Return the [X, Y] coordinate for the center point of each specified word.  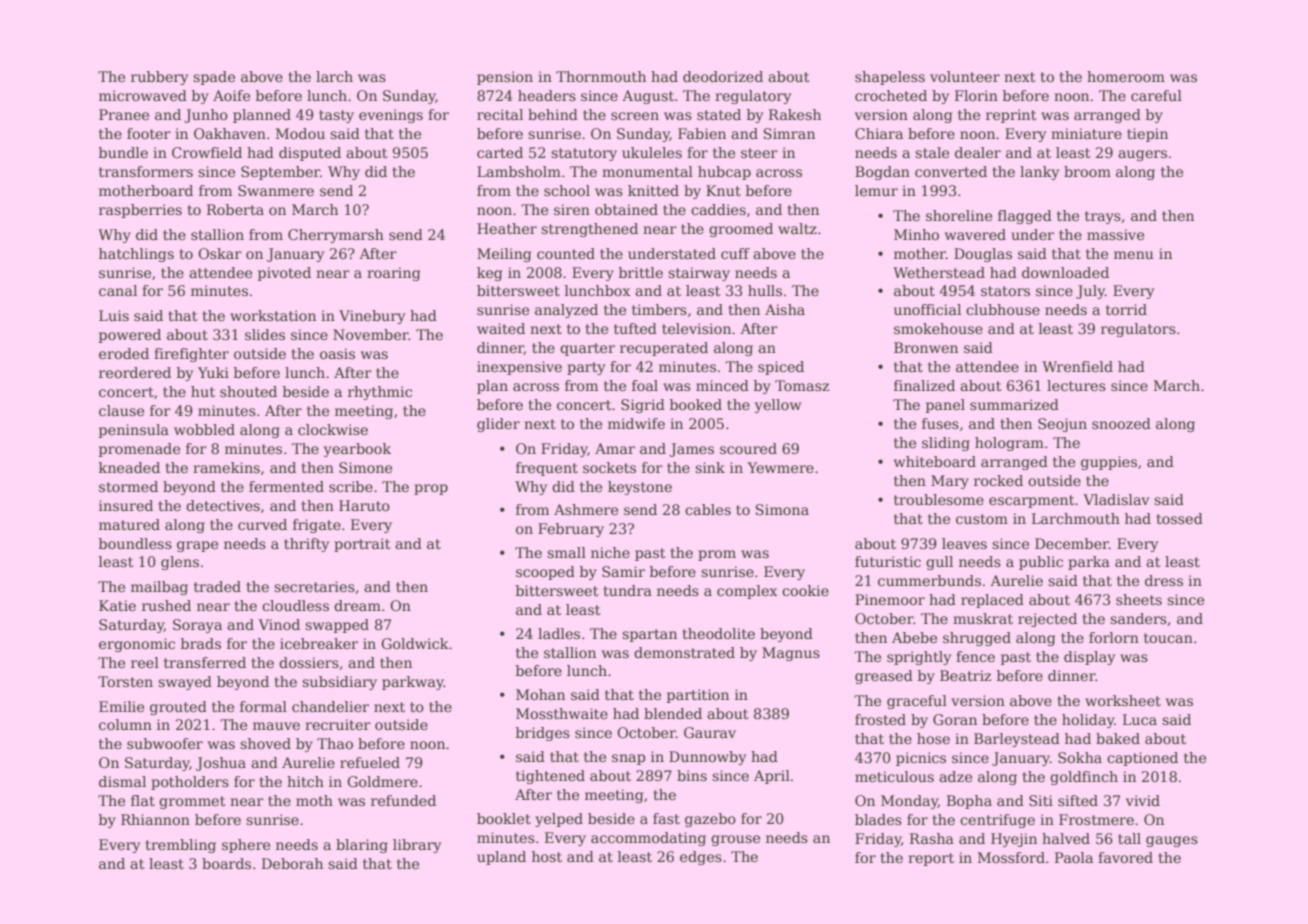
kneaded [129, 467]
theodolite [718, 633]
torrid [1126, 309]
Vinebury [372, 317]
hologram [1009, 444]
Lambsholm [519, 171]
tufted [635, 328]
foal [645, 385]
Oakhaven [230, 133]
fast [666, 818]
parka [1089, 563]
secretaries [314, 586]
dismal [122, 781]
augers [1142, 155]
